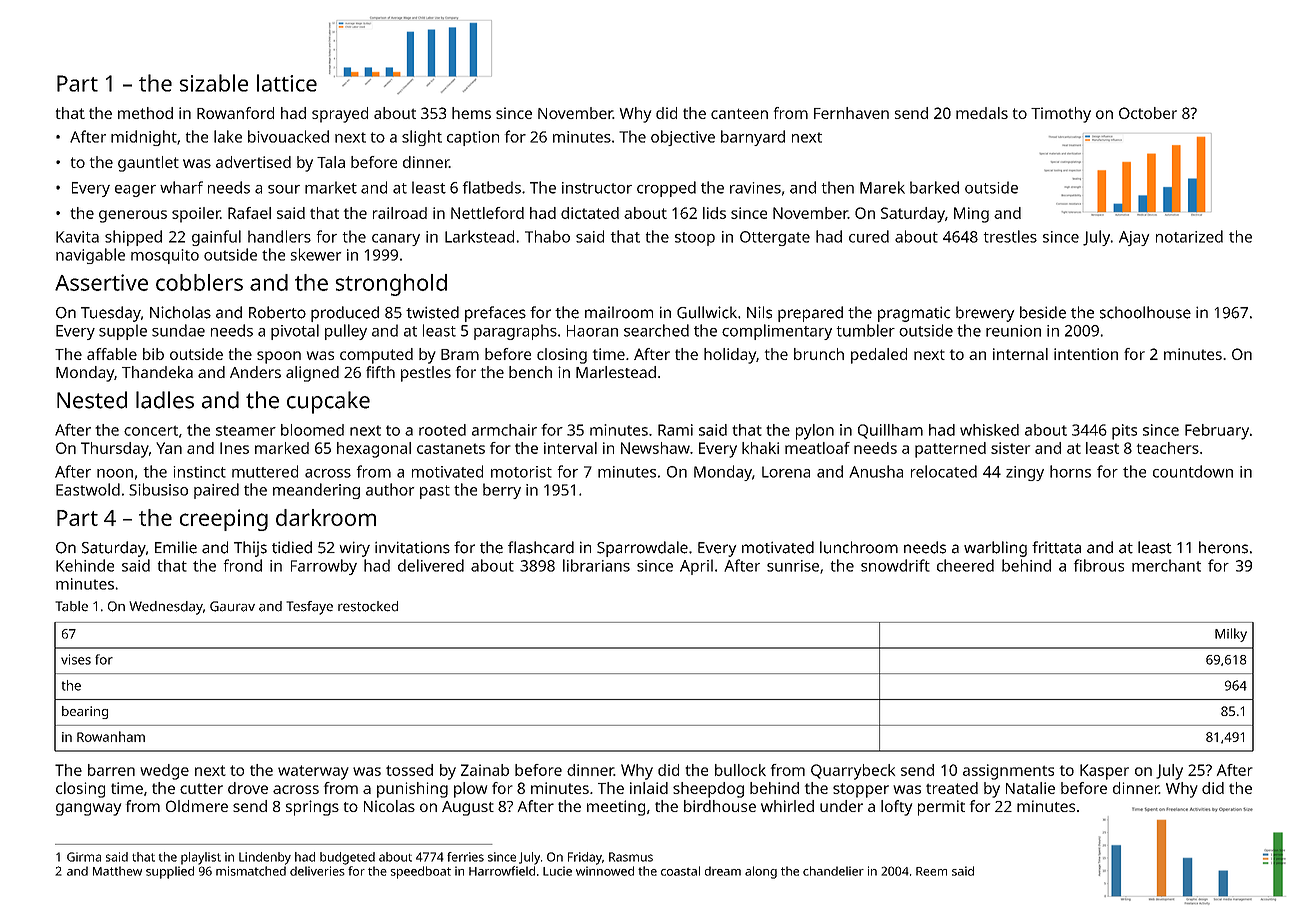 This document has width=1308, height=924. Describe the element at coordinates (76, 659) in the document. I see `vises` at that location.
